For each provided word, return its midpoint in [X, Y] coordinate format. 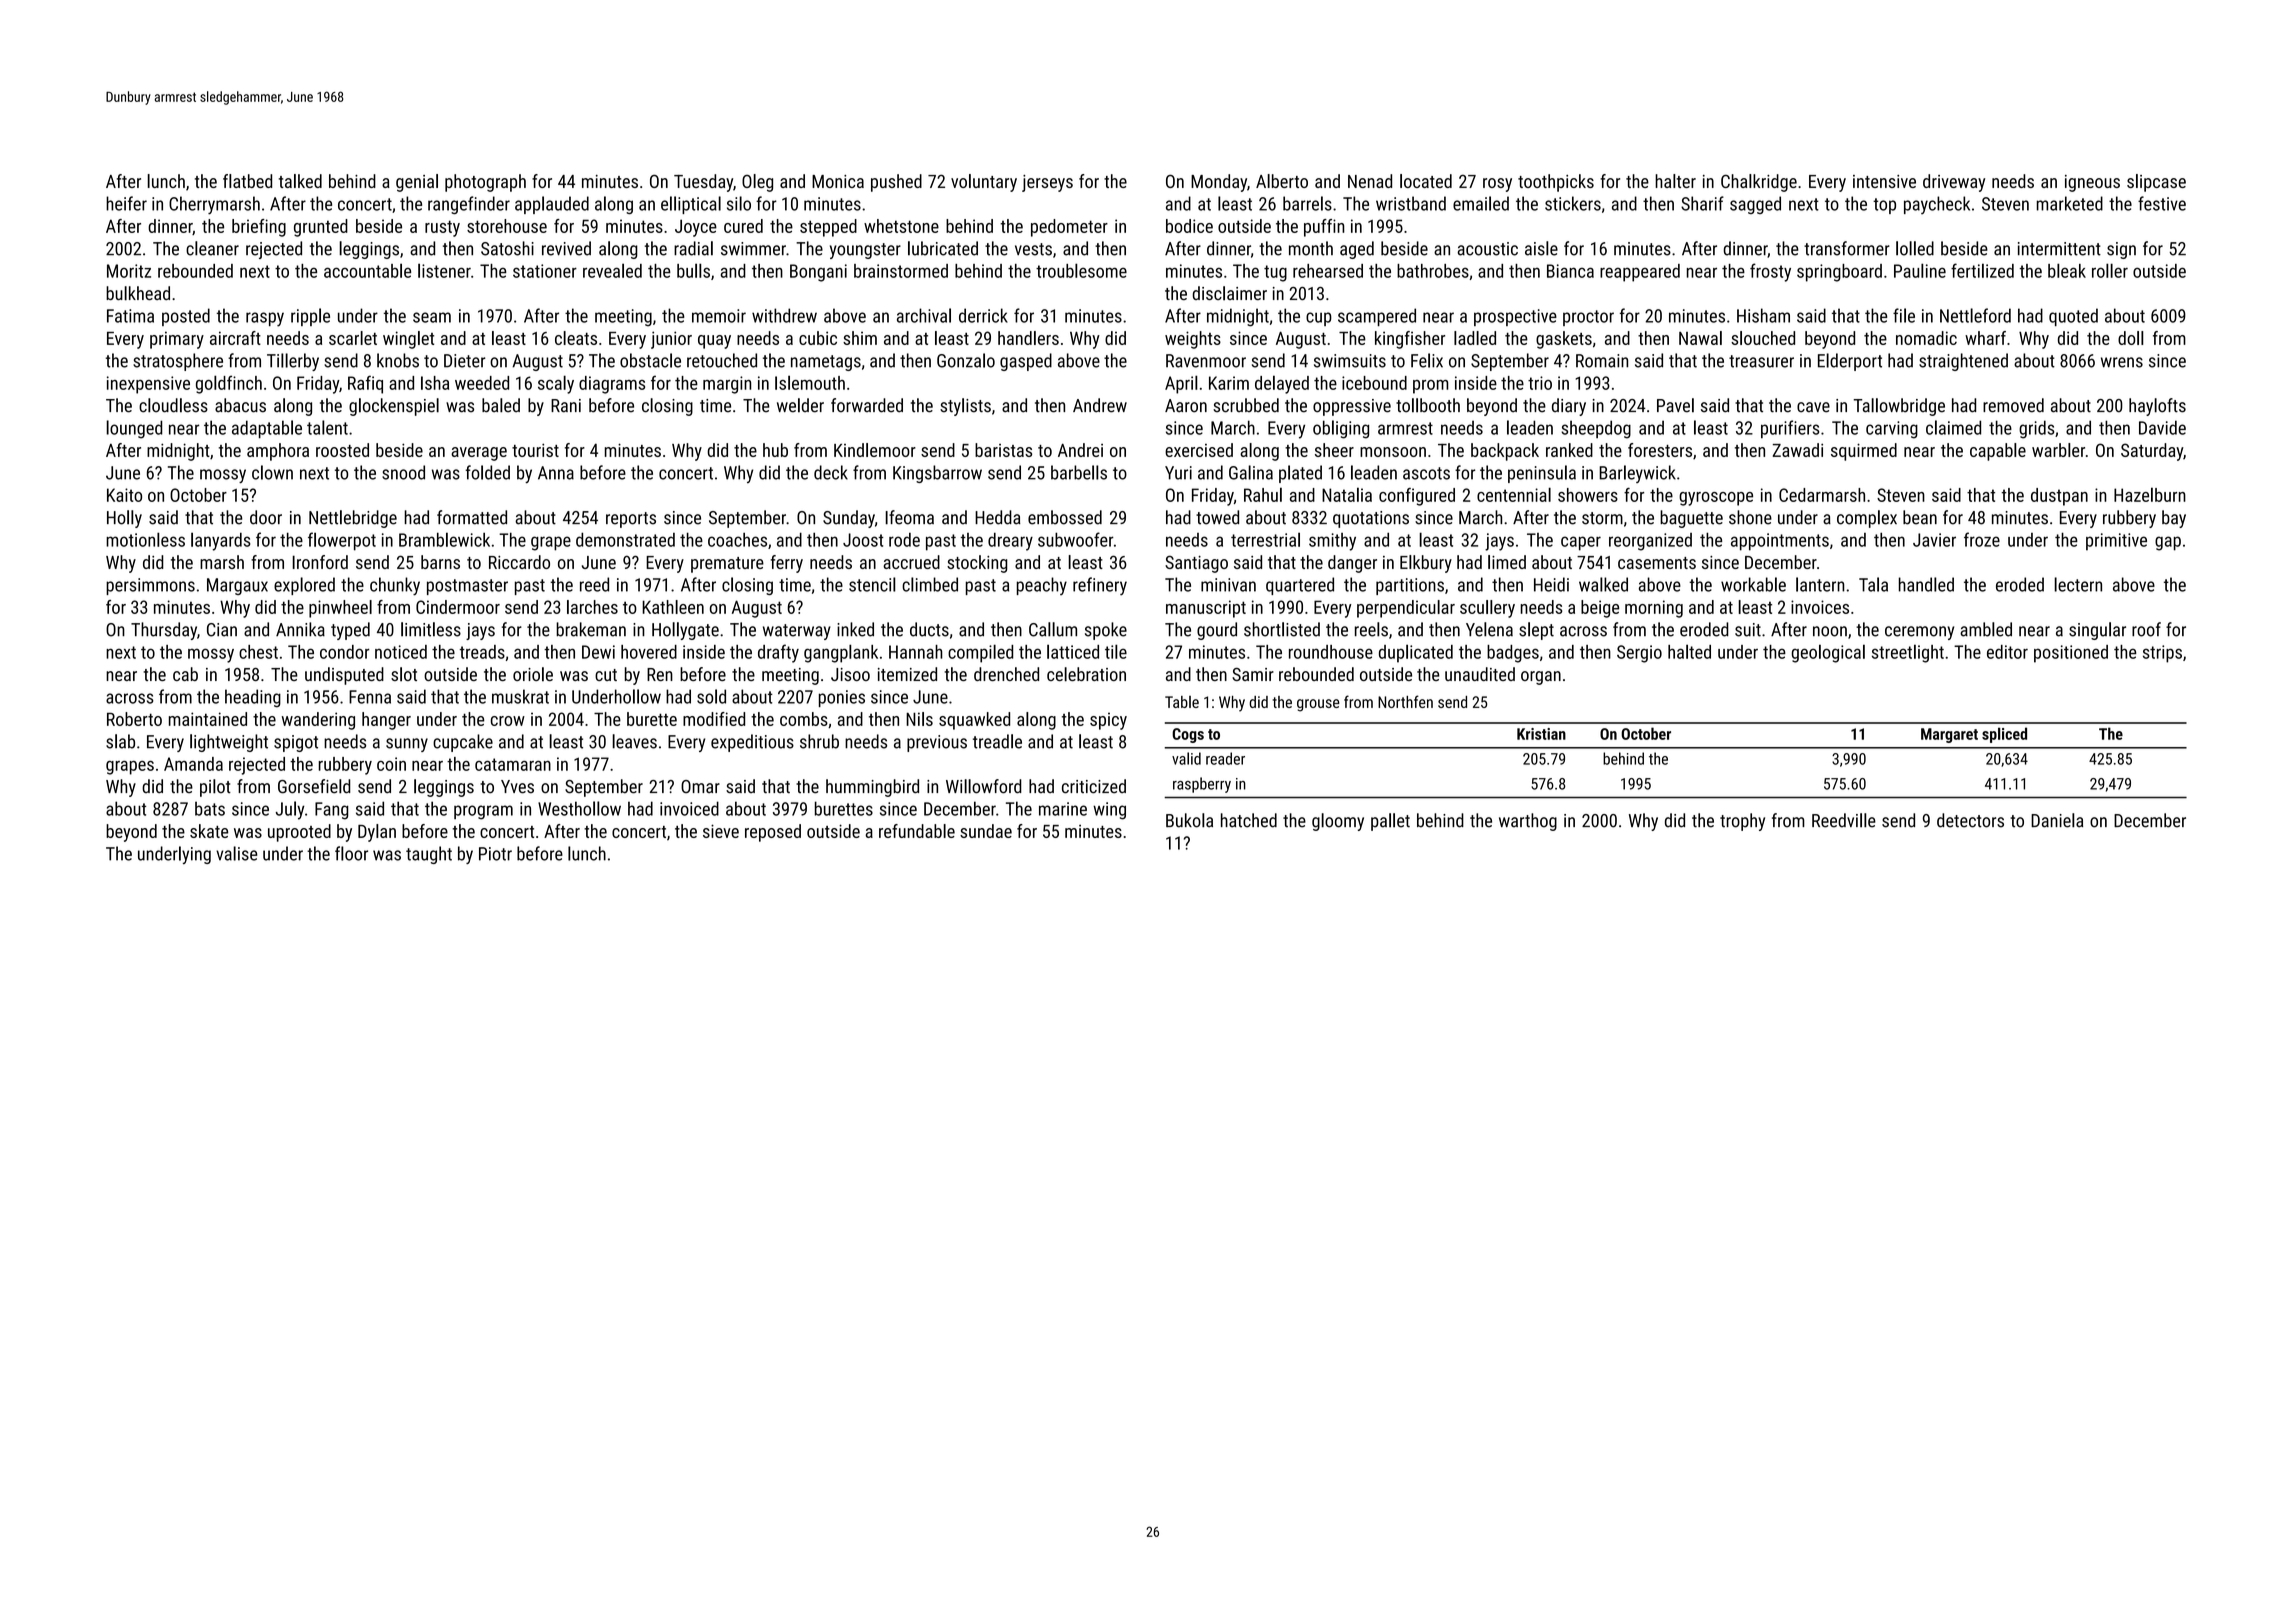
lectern [2078, 584]
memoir [719, 316]
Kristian [1541, 734]
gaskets [1564, 340]
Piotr [495, 854]
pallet [1390, 822]
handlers [1028, 338]
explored [304, 586]
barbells [1079, 472]
